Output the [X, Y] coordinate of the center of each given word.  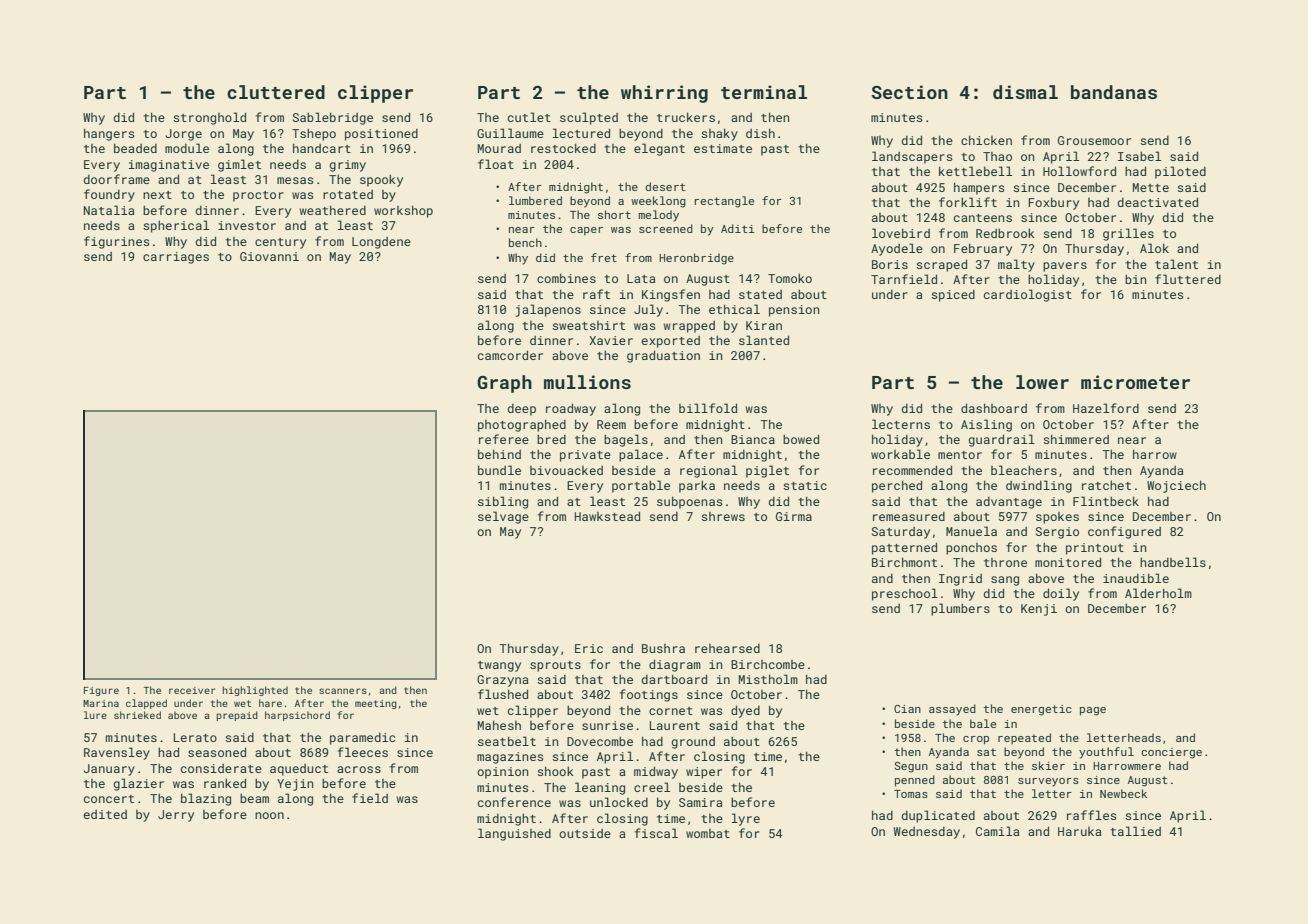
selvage [503, 517]
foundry [109, 195]
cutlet [529, 117]
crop [976, 740]
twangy [499, 666]
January [109, 770]
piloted [1180, 172]
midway [656, 772]
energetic [1041, 710]
